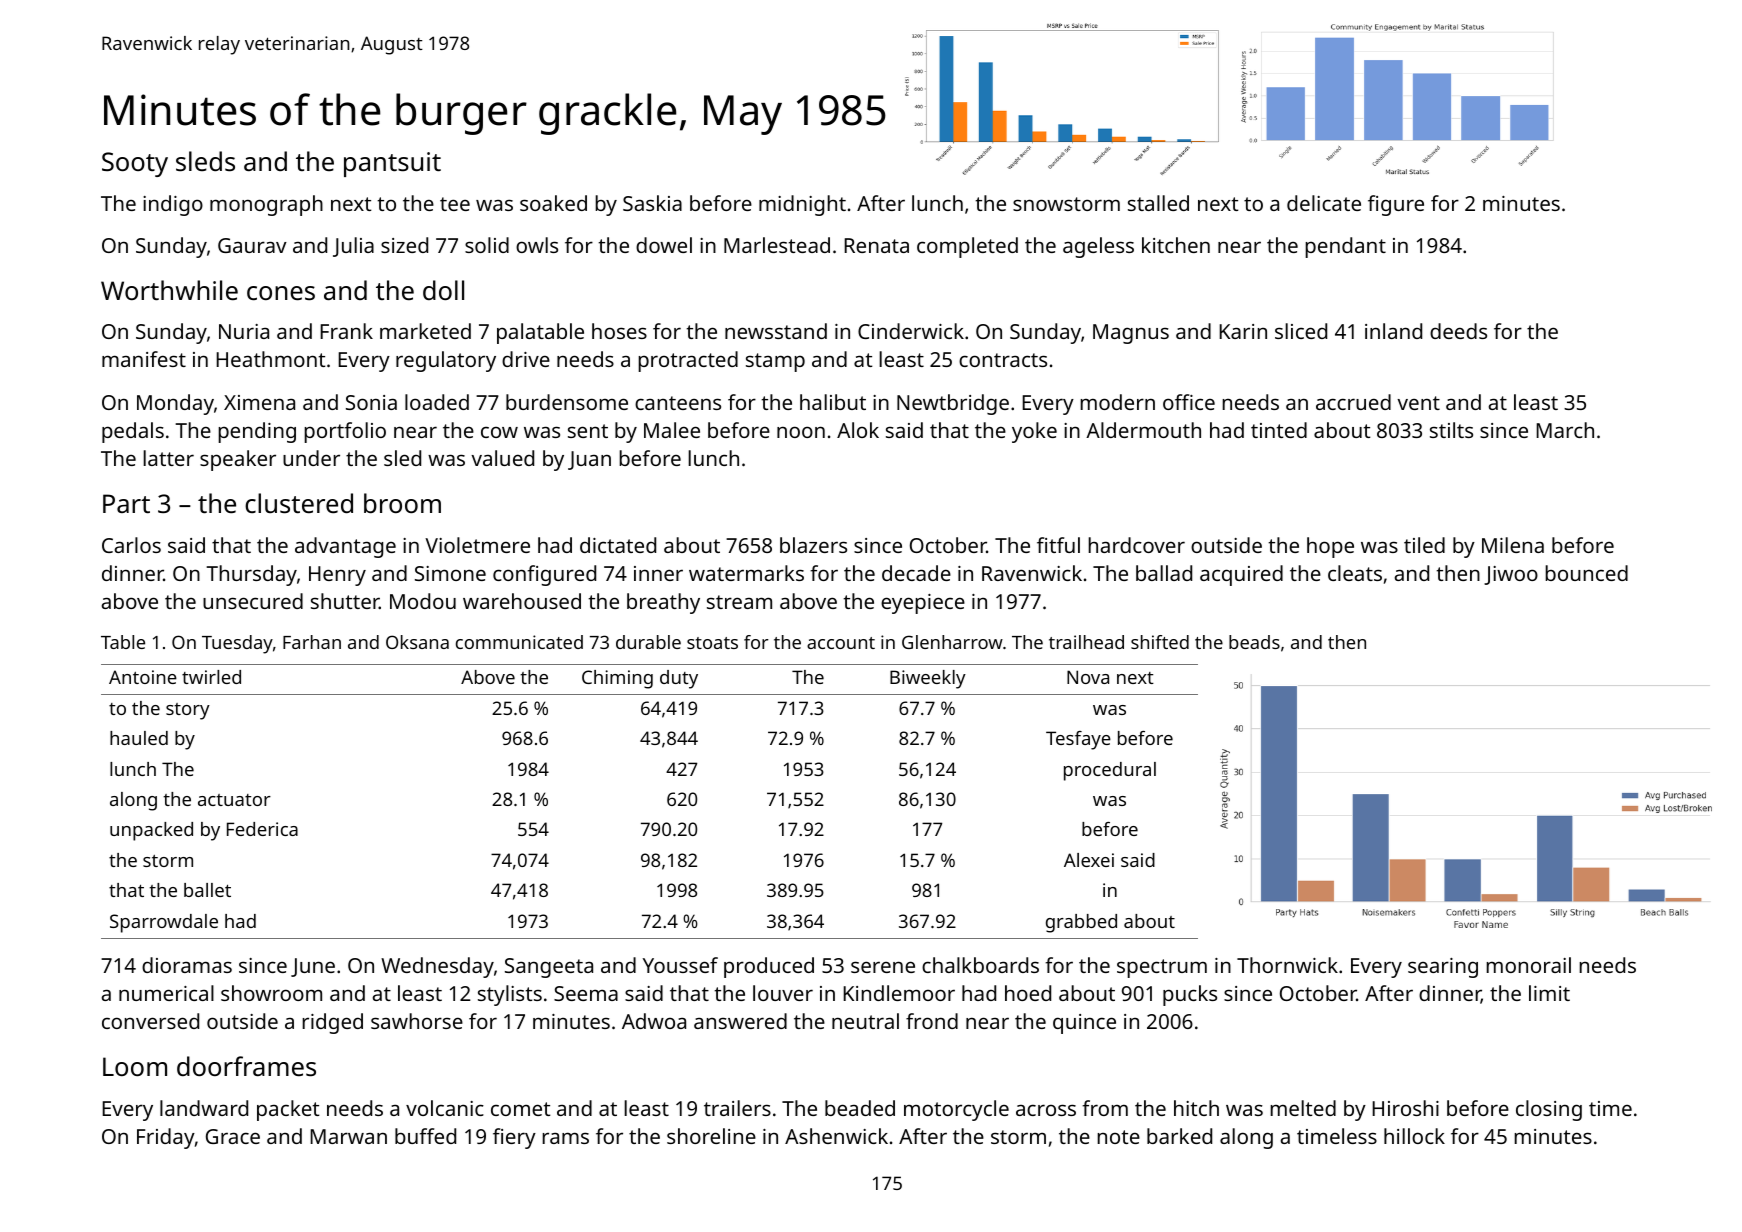  What do you see at coordinates (169, 290) in the image?
I see `Worthwhile` at bounding box center [169, 290].
